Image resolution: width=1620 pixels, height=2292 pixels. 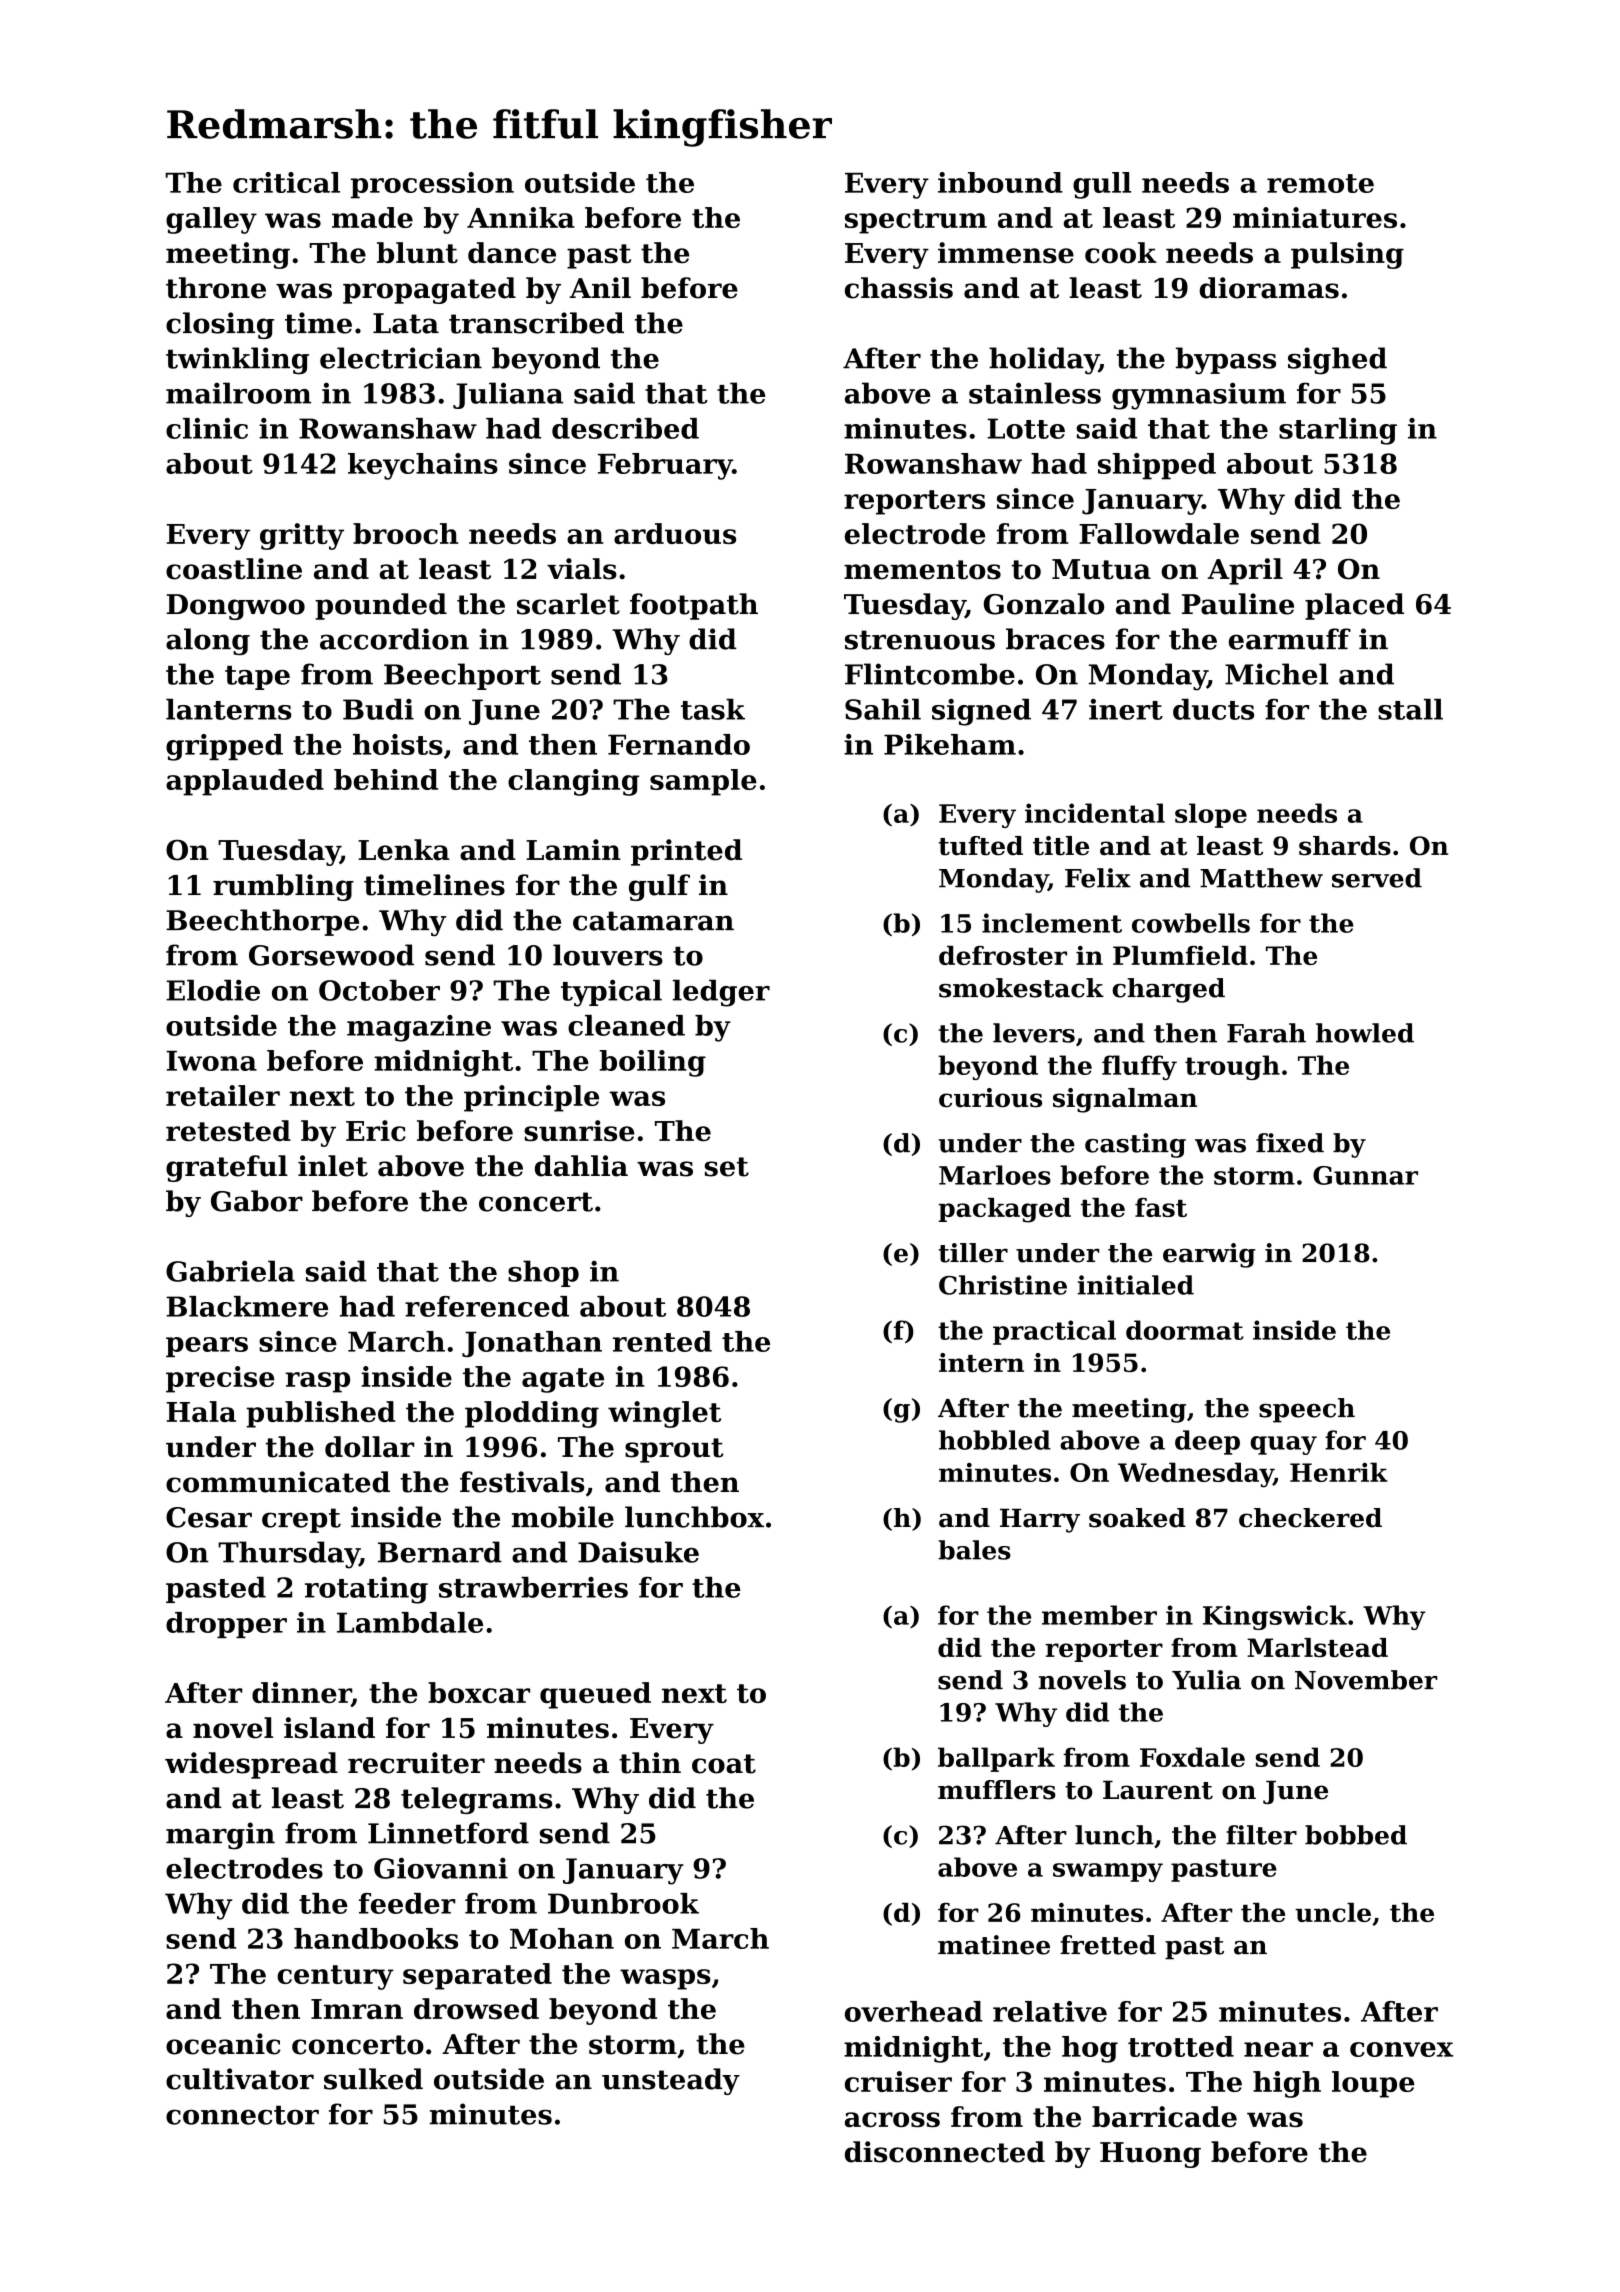 What do you see at coordinates (521, 217) in the page?
I see `Annika` at bounding box center [521, 217].
